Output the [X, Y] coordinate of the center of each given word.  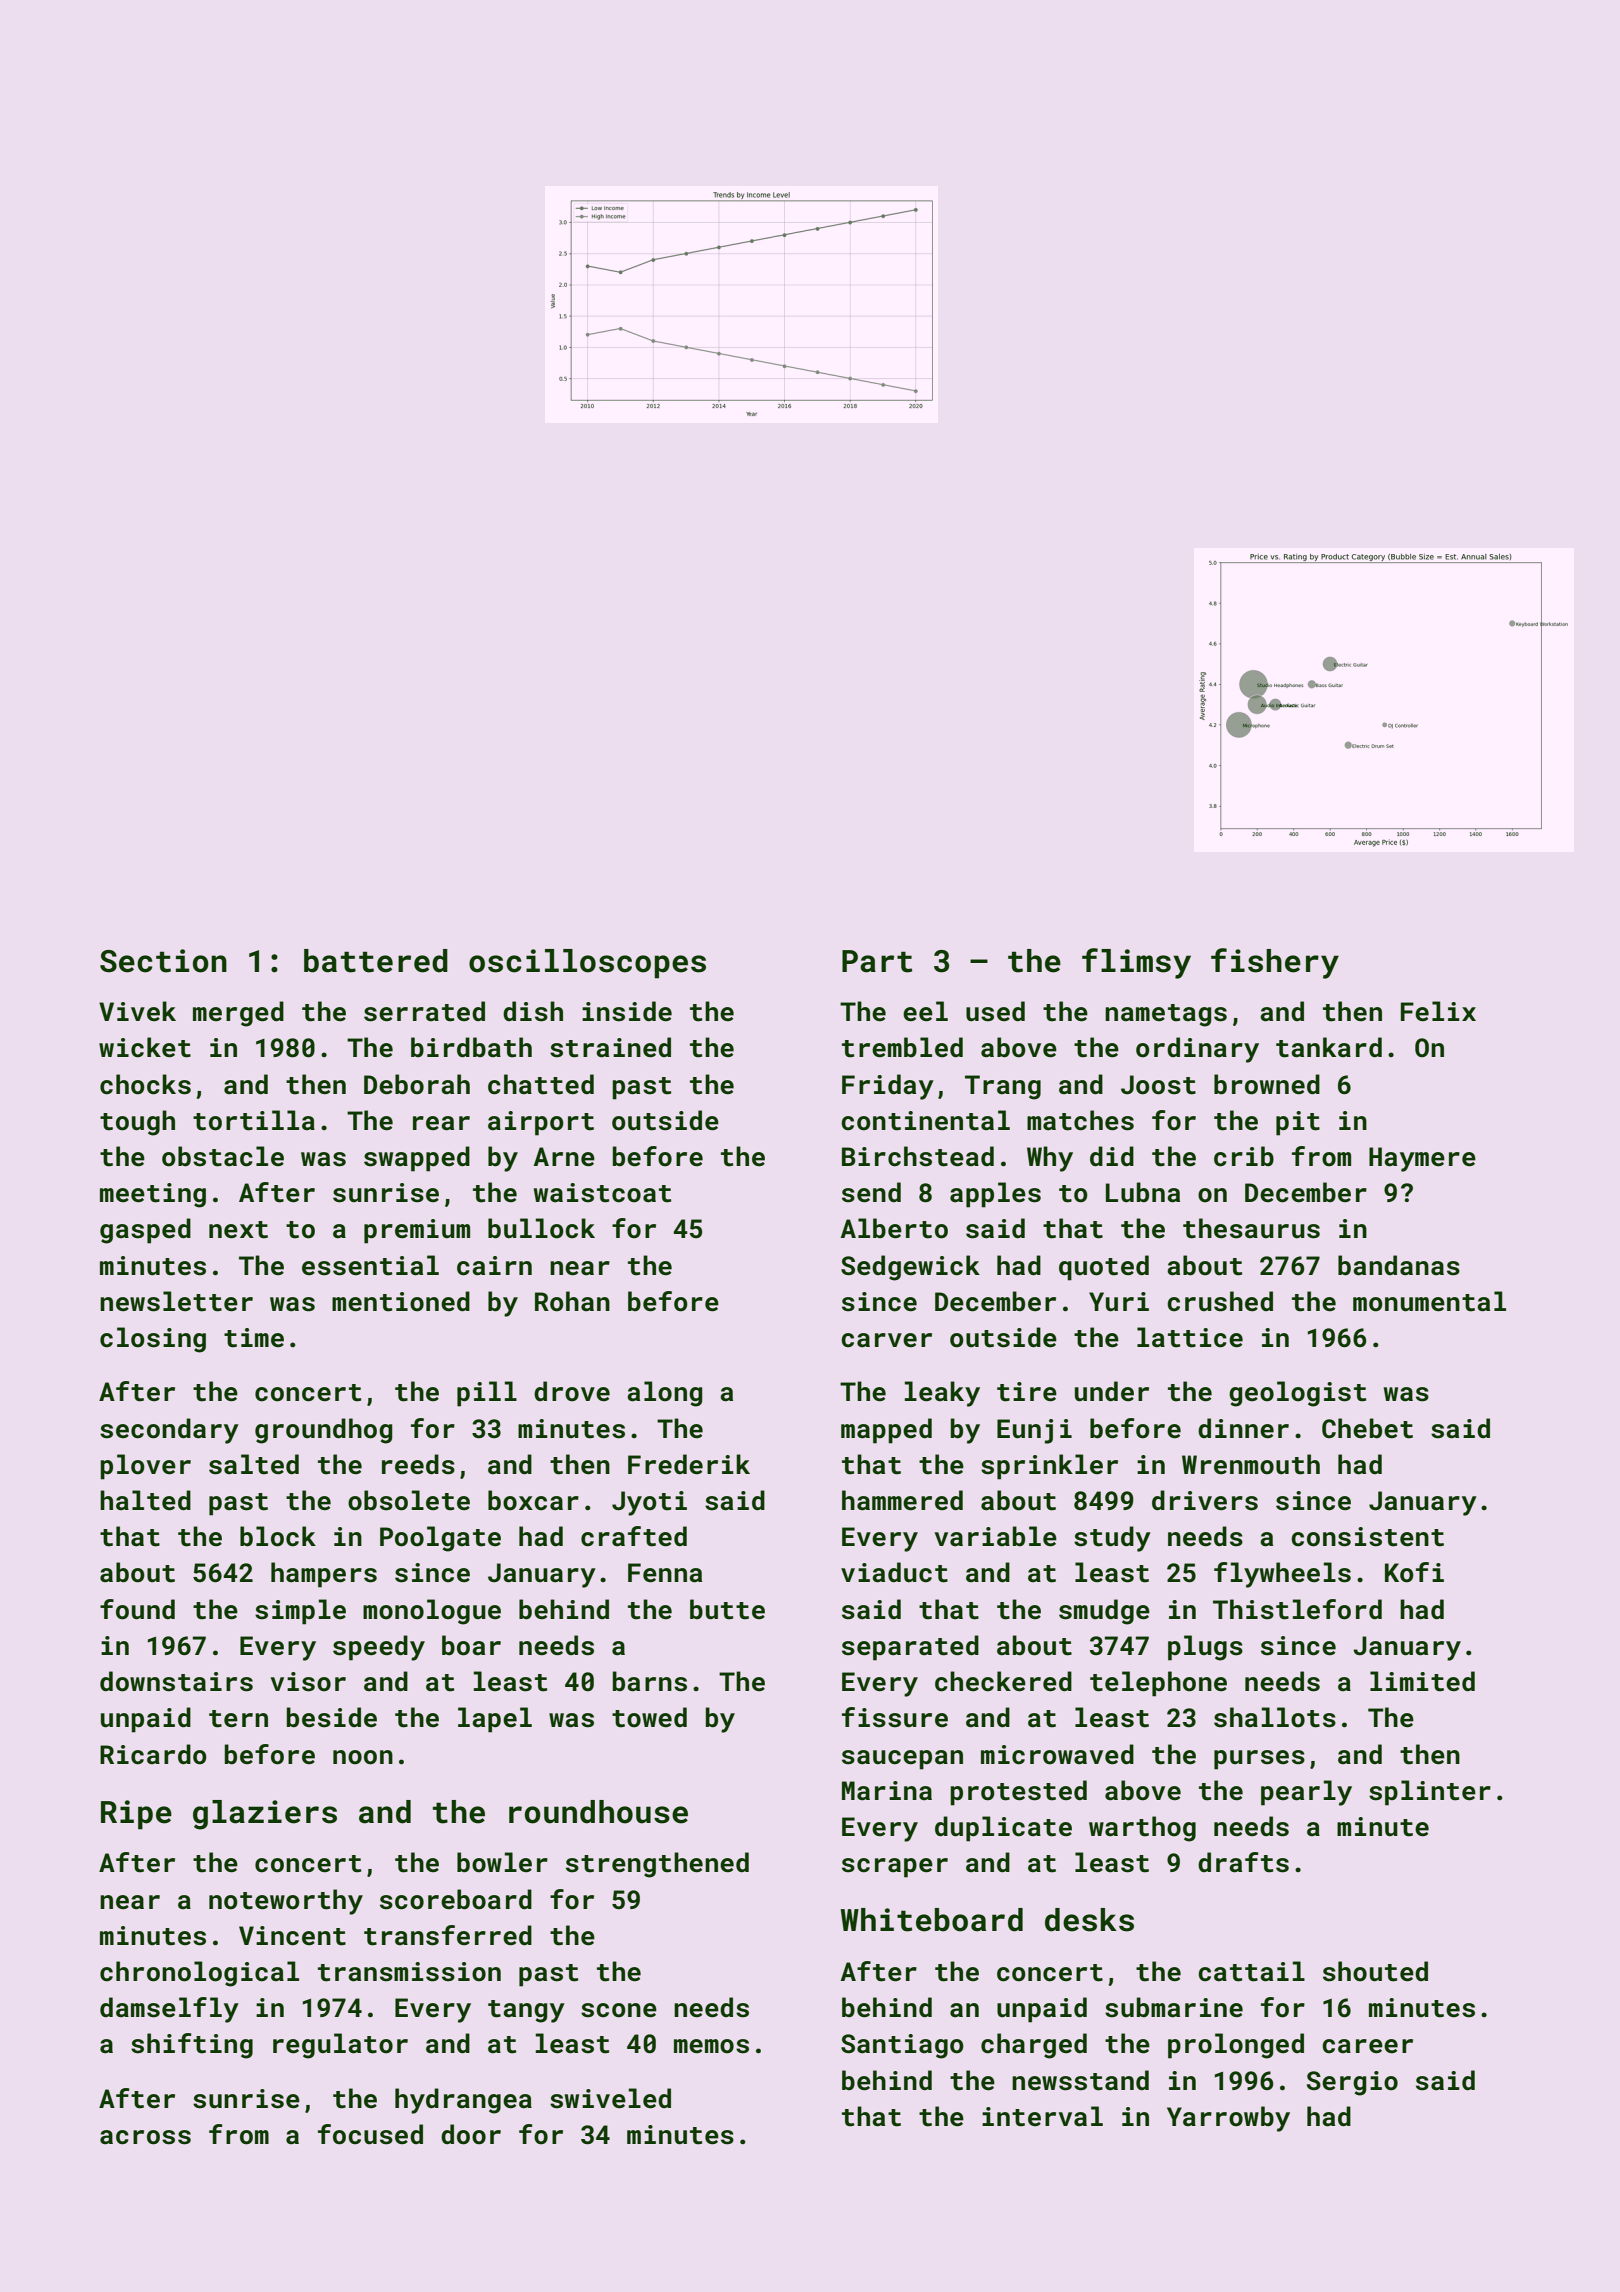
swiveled [610, 2098]
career [1367, 2046]
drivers [1205, 1500]
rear [441, 1123]
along [665, 1394]
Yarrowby [1228, 2119]
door [471, 2134]
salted [254, 1464]
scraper [895, 1868]
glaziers [265, 1815]
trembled [902, 1047]
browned [1267, 1084]
